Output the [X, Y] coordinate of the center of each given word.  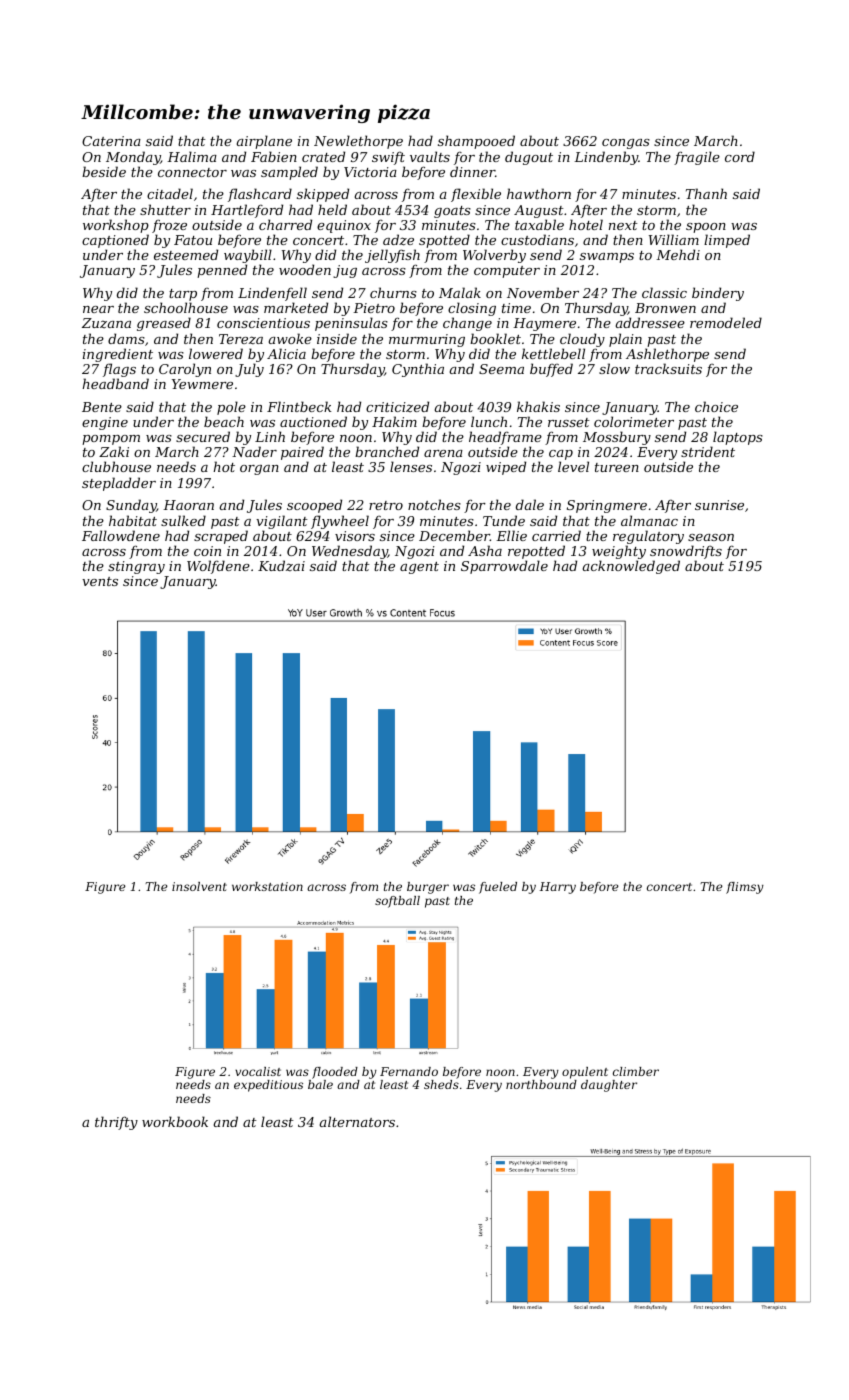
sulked [183, 520]
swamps [607, 258]
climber [636, 1071]
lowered [216, 353]
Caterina [111, 141]
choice [716, 406]
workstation [267, 886]
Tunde [504, 520]
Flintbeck [299, 406]
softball [397, 902]
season [711, 537]
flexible [476, 195]
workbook [175, 1121]
